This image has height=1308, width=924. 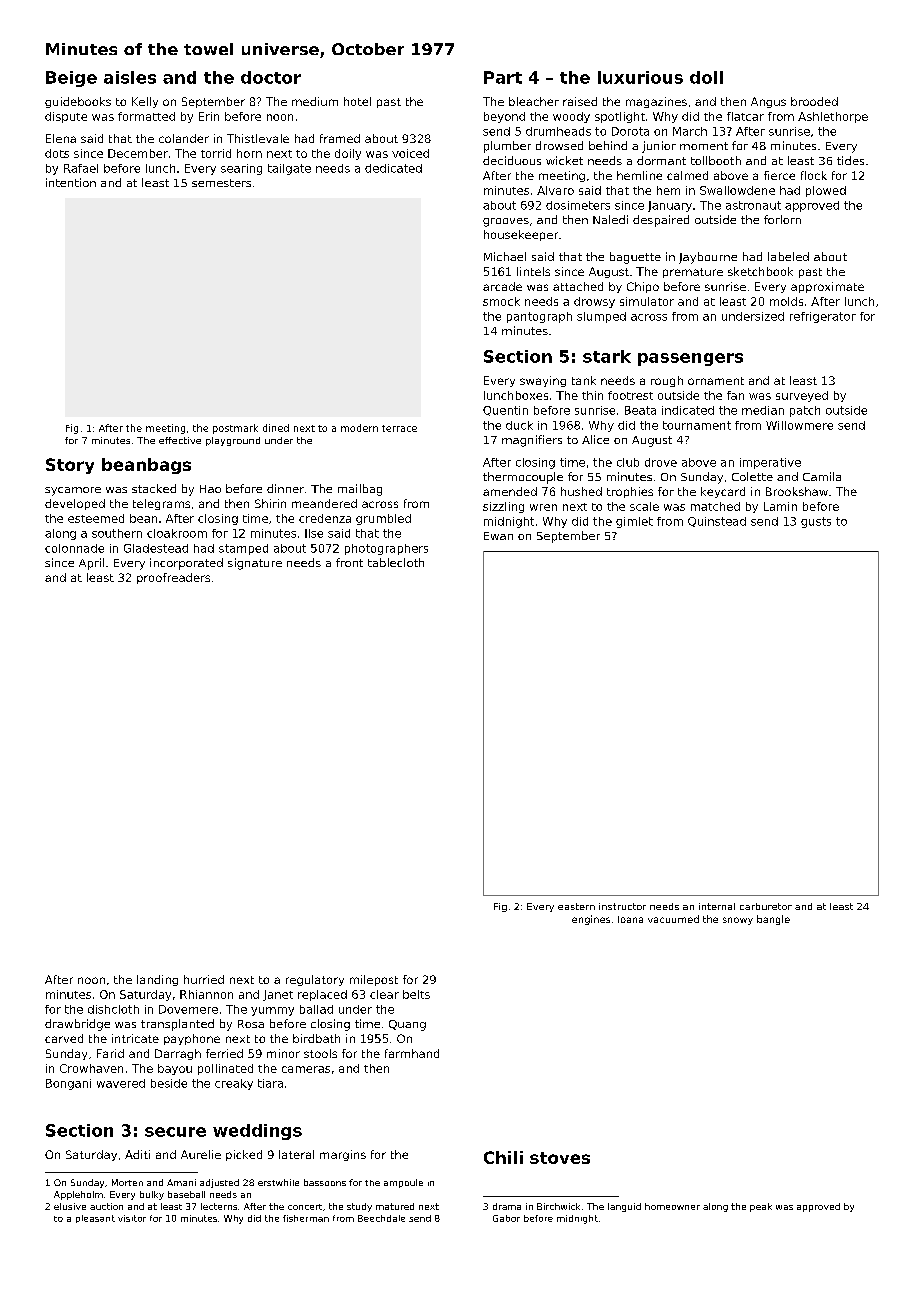 I want to click on passengers, so click(x=690, y=359).
